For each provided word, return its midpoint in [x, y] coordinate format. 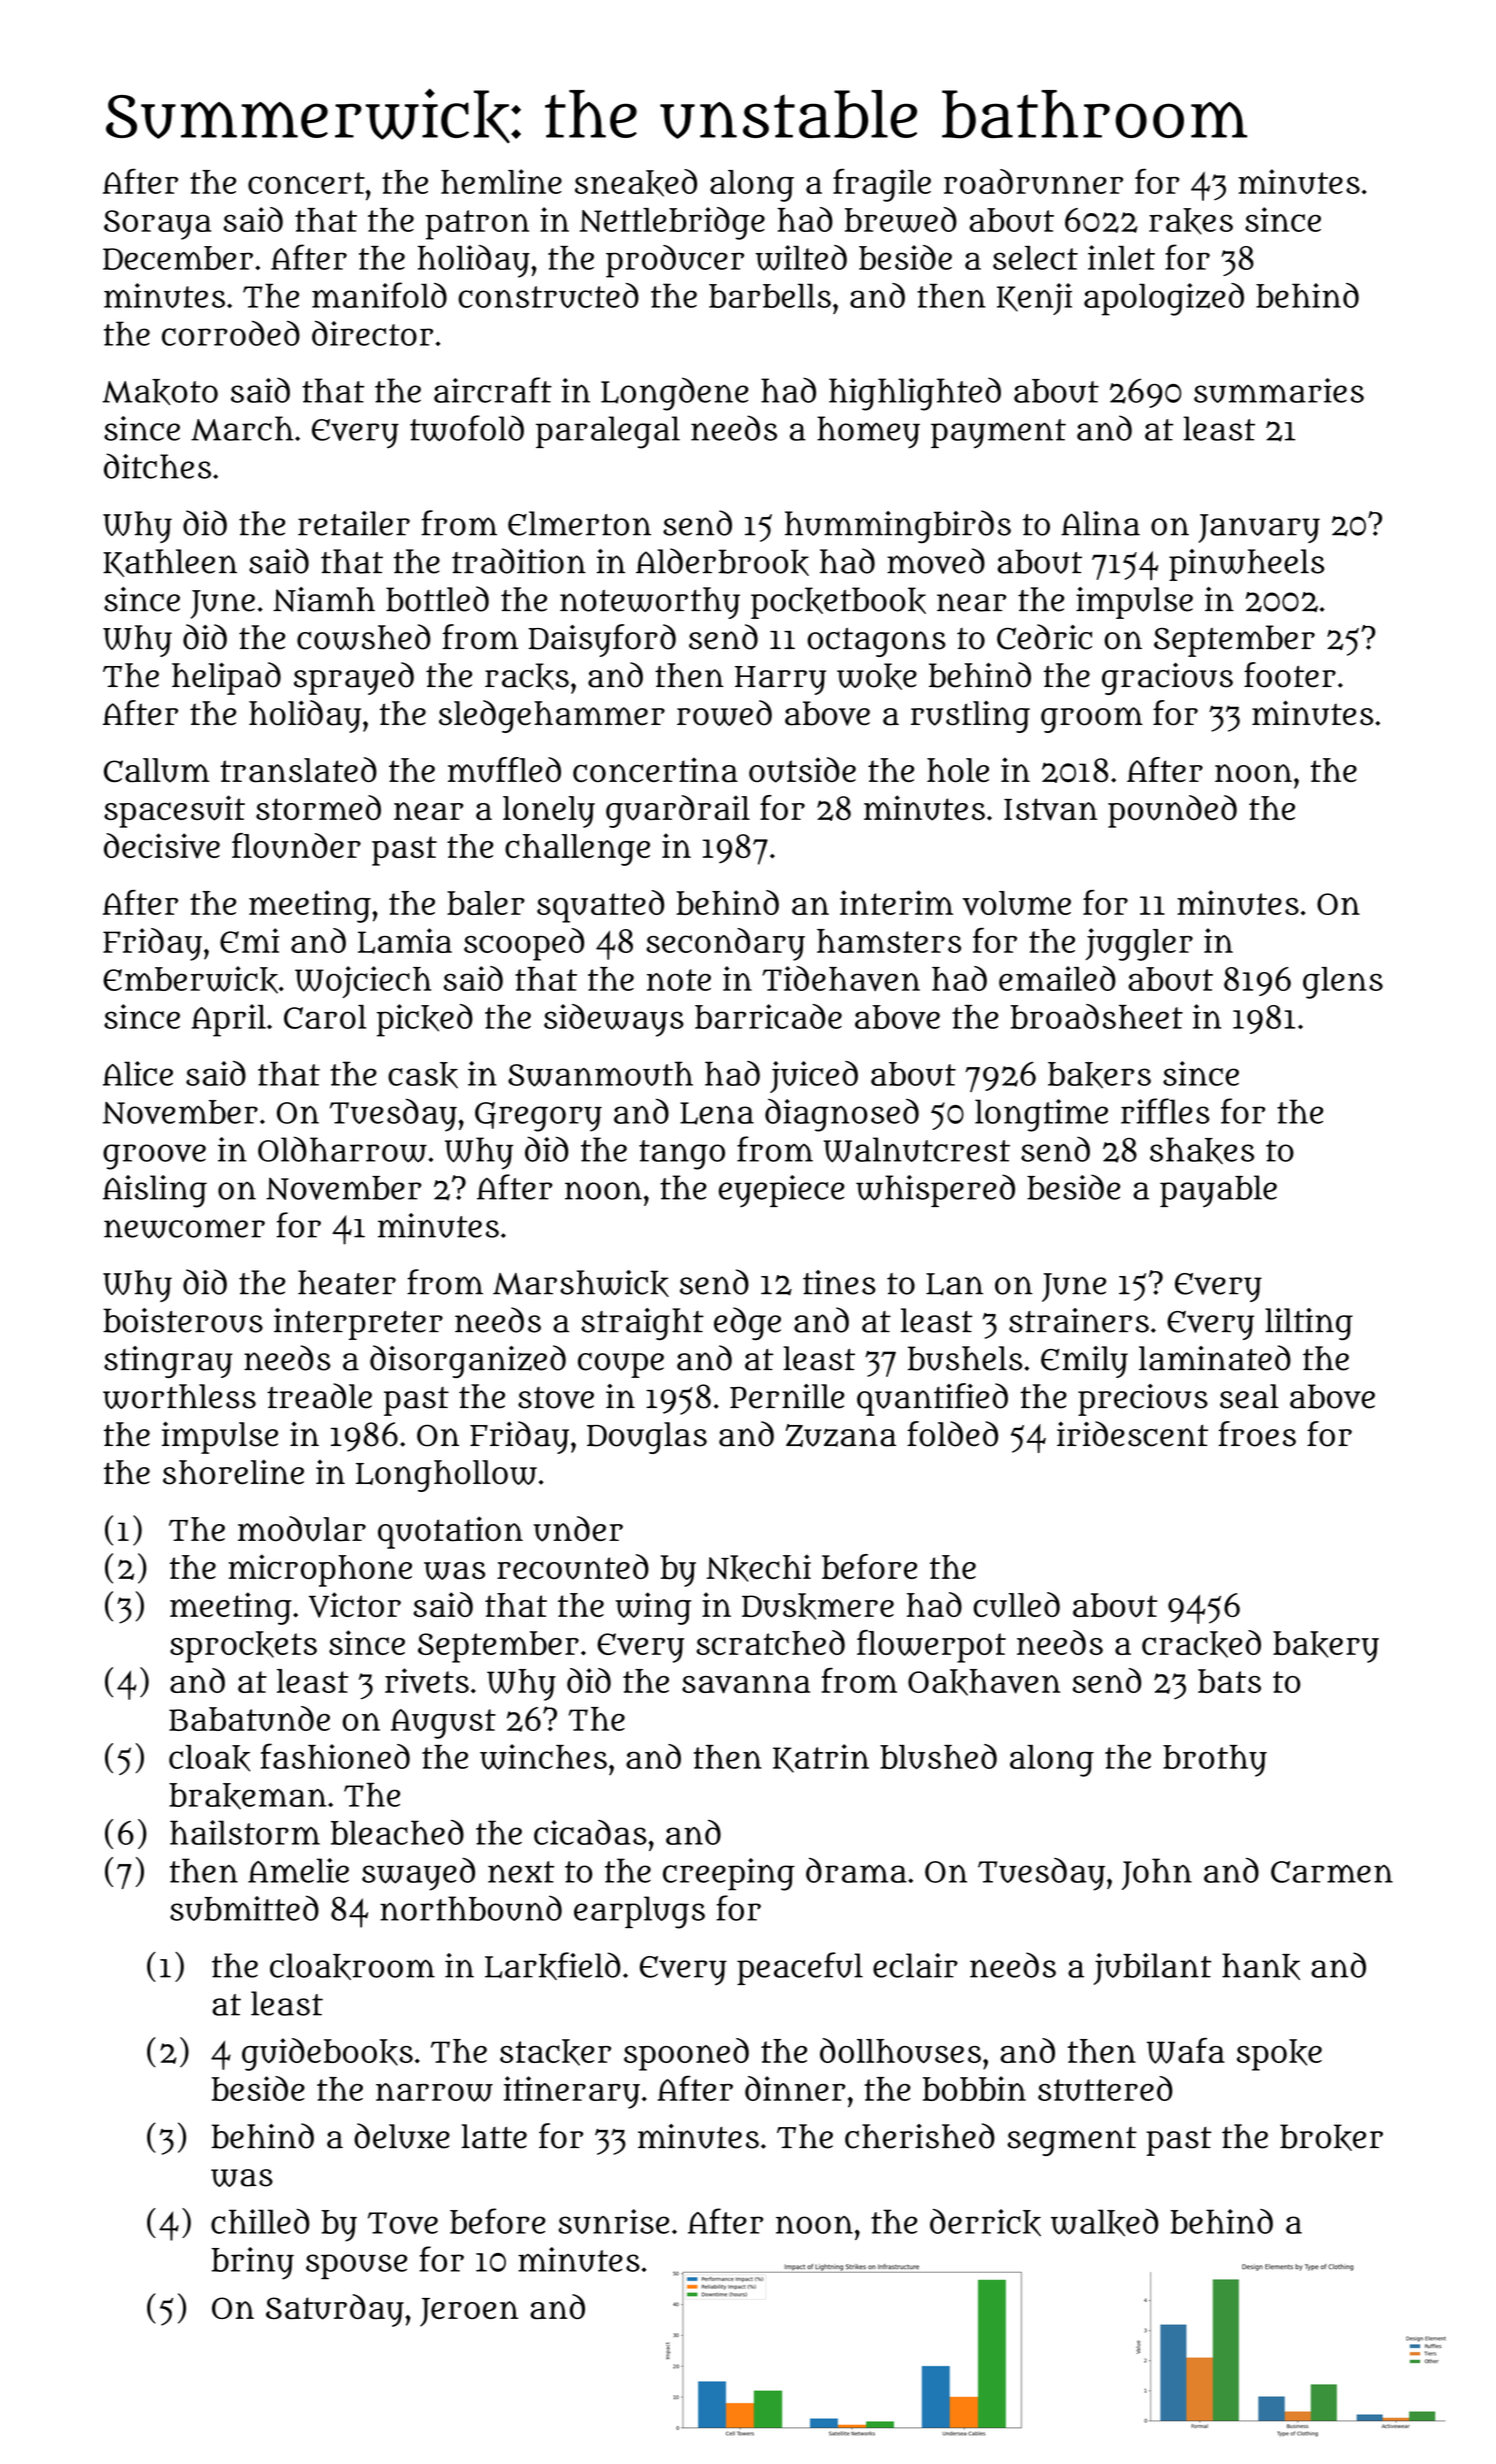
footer [1290, 675]
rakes [1191, 221]
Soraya [157, 225]
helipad [226, 678]
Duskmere [818, 1606]
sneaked [636, 183]
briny [253, 2263]
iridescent [1132, 1434]
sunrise [614, 2221]
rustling [970, 716]
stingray [168, 1362]
